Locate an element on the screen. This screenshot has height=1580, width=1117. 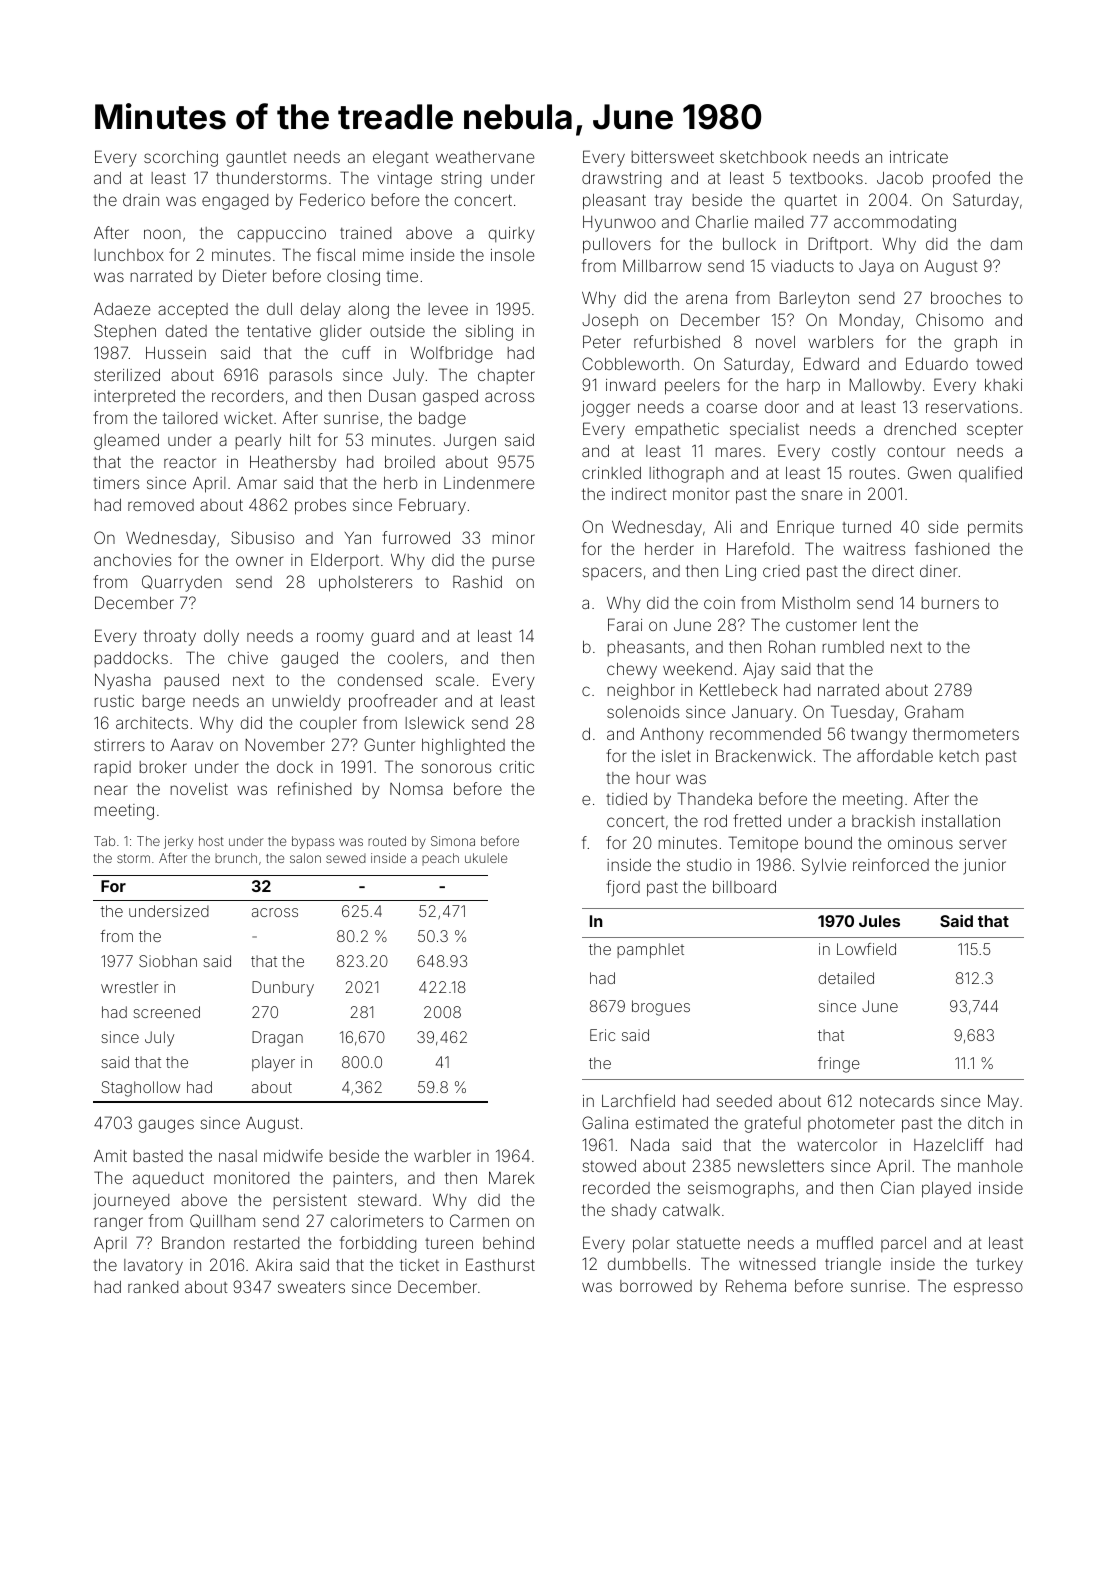
statuette is located at coordinates (708, 1243).
